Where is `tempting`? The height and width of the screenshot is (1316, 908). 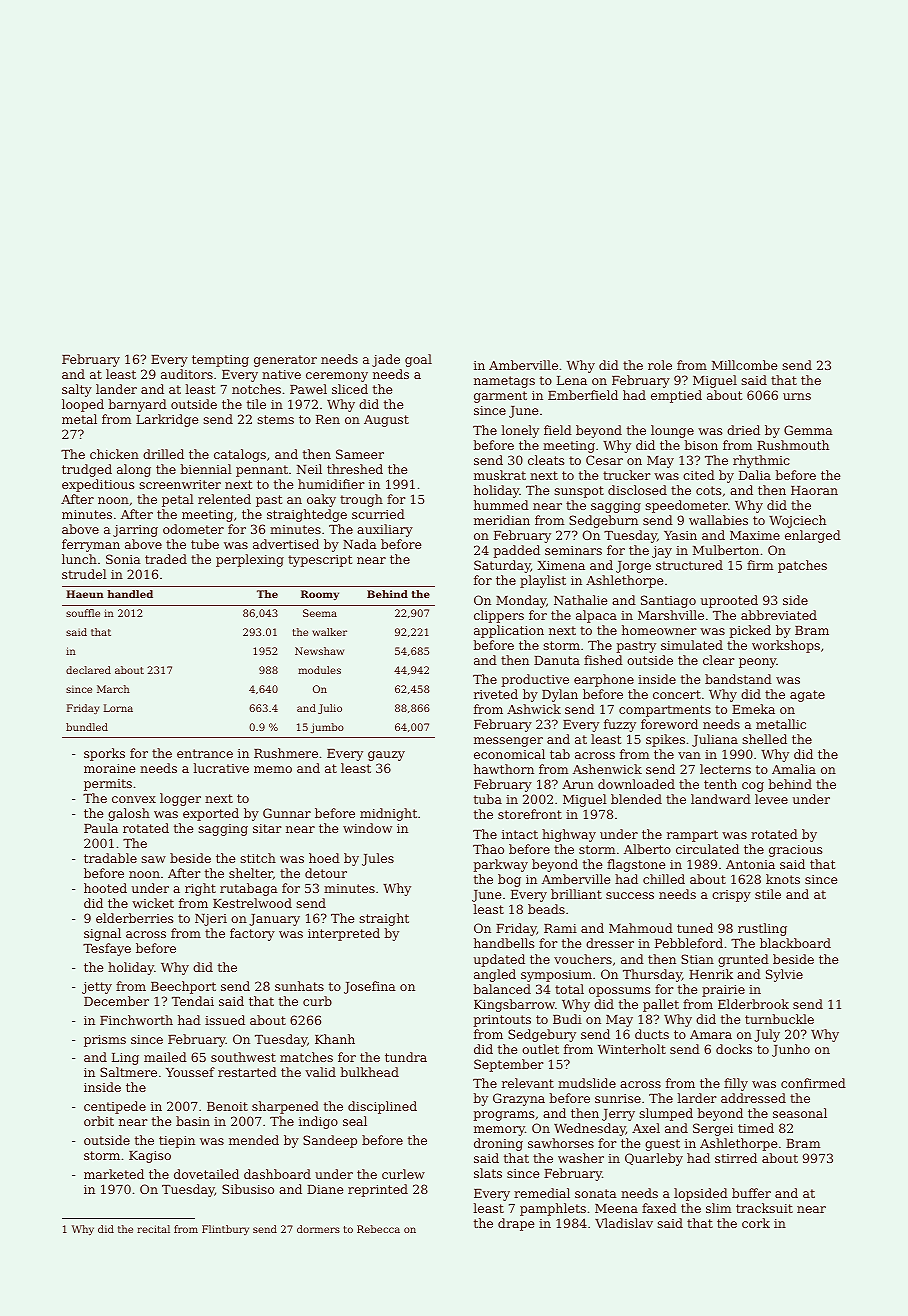
tempting is located at coordinates (220, 361).
